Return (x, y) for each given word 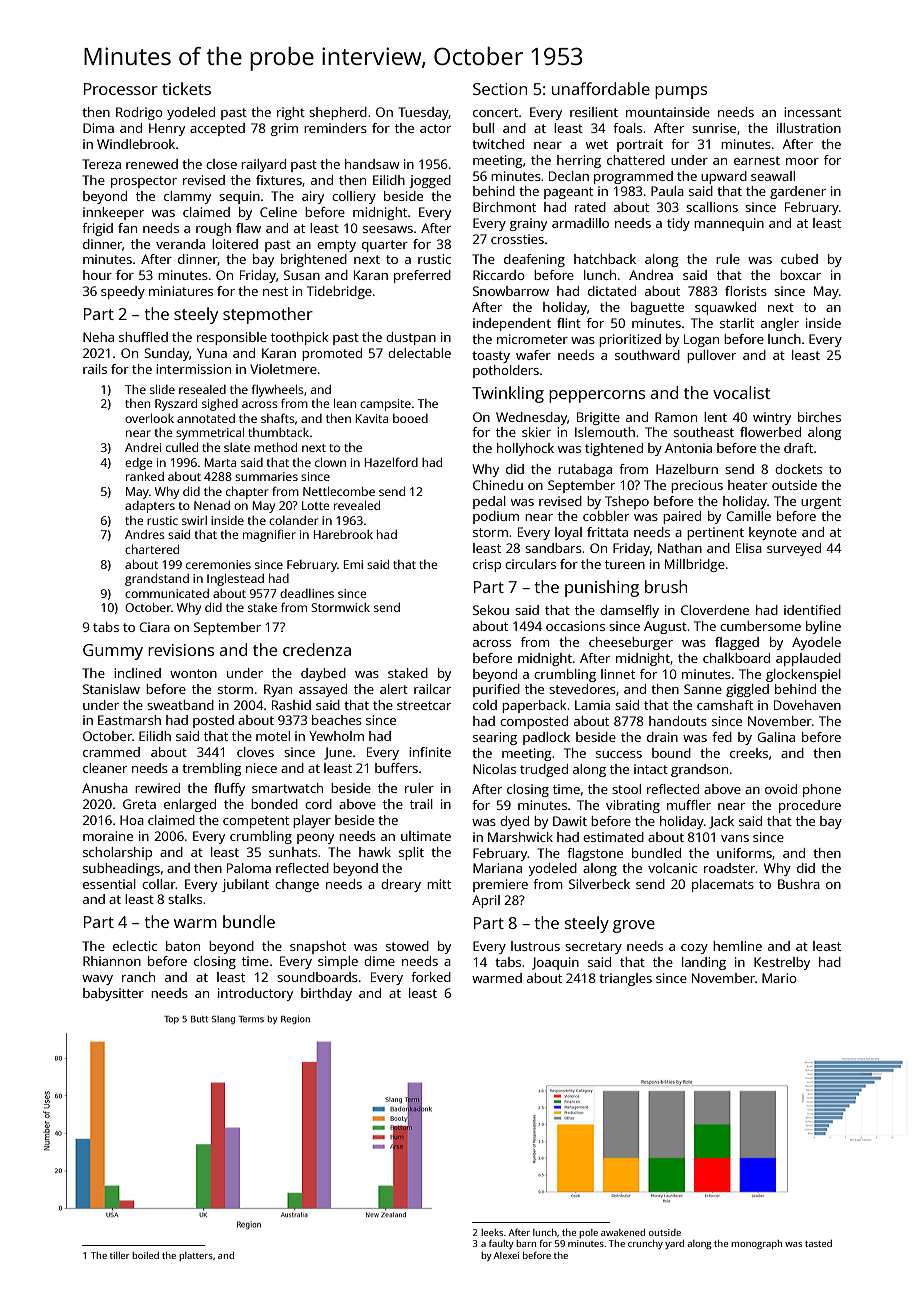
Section (500, 89)
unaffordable (601, 88)
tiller (119, 1255)
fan (127, 228)
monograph (756, 1244)
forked (431, 977)
